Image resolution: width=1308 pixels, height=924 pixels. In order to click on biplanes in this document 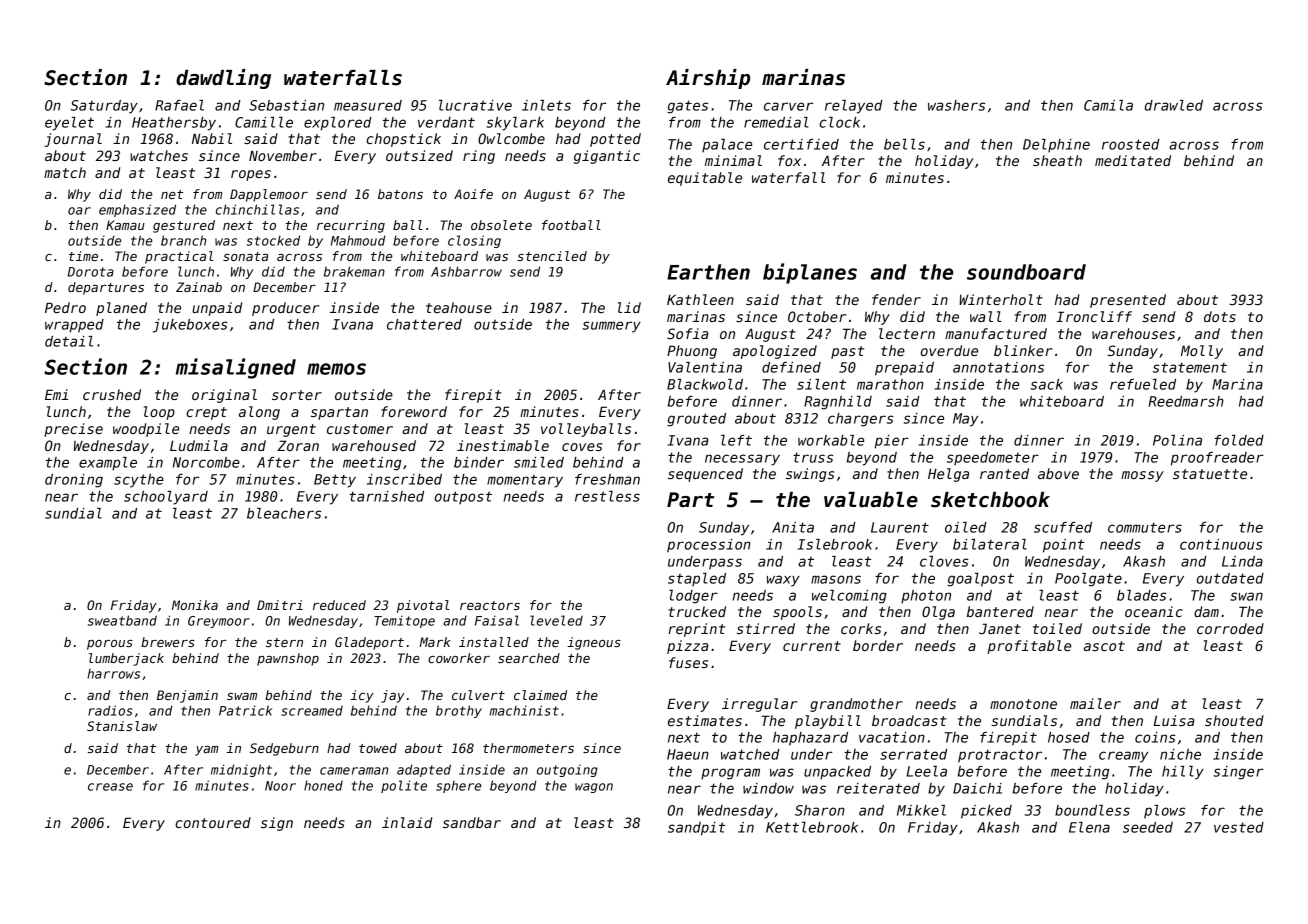, I will do `click(810, 273)`.
